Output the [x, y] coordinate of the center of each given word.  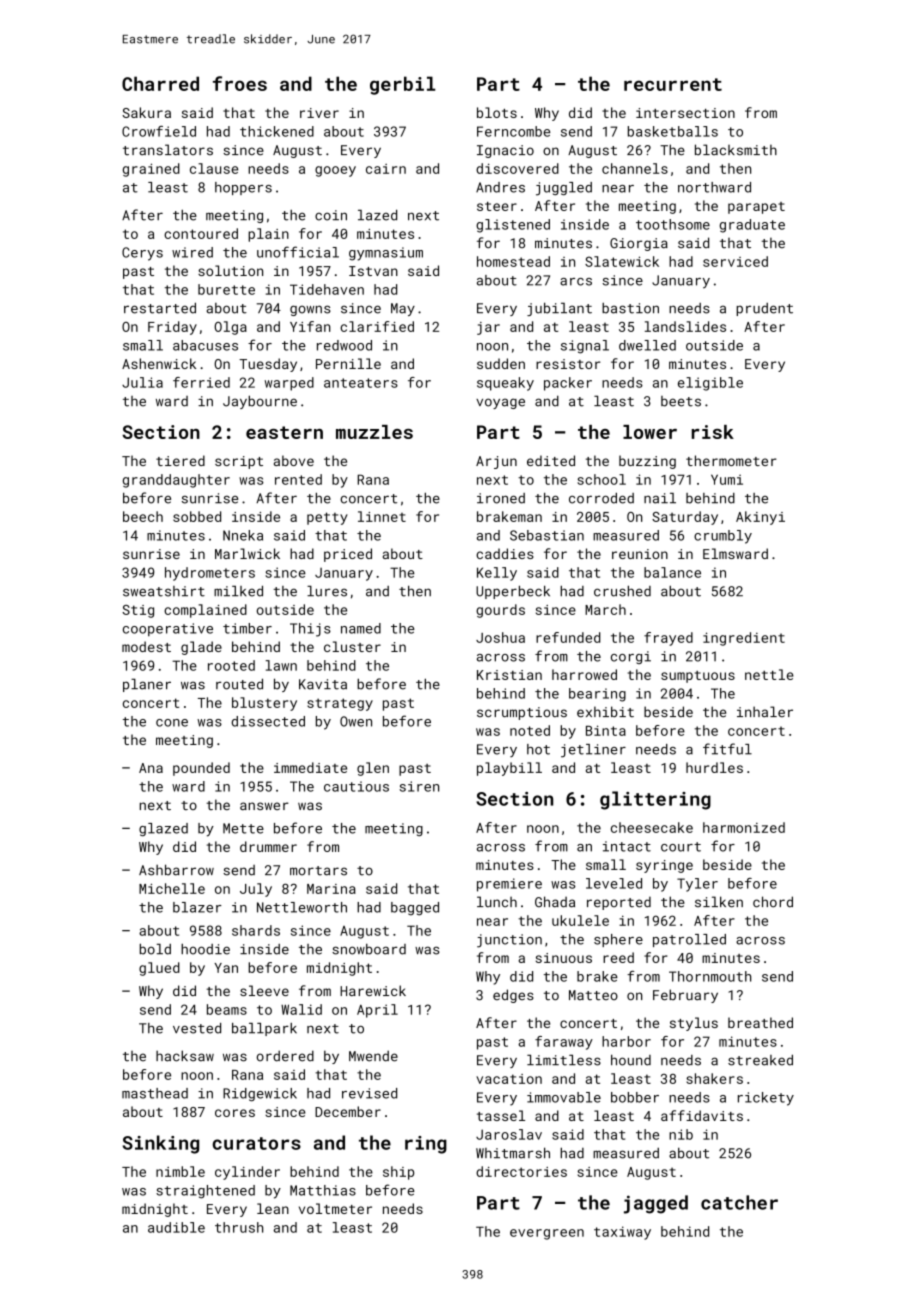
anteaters [361, 383]
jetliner [593, 751]
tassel [501, 1115]
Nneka [243, 535]
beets [681, 401]
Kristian [509, 675]
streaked [760, 1060]
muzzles [374, 432]
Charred [160, 83]
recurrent [673, 84]
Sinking [161, 1144]
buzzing [647, 462]
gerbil [403, 85]
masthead [155, 1093]
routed [239, 684]
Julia [142, 382]
